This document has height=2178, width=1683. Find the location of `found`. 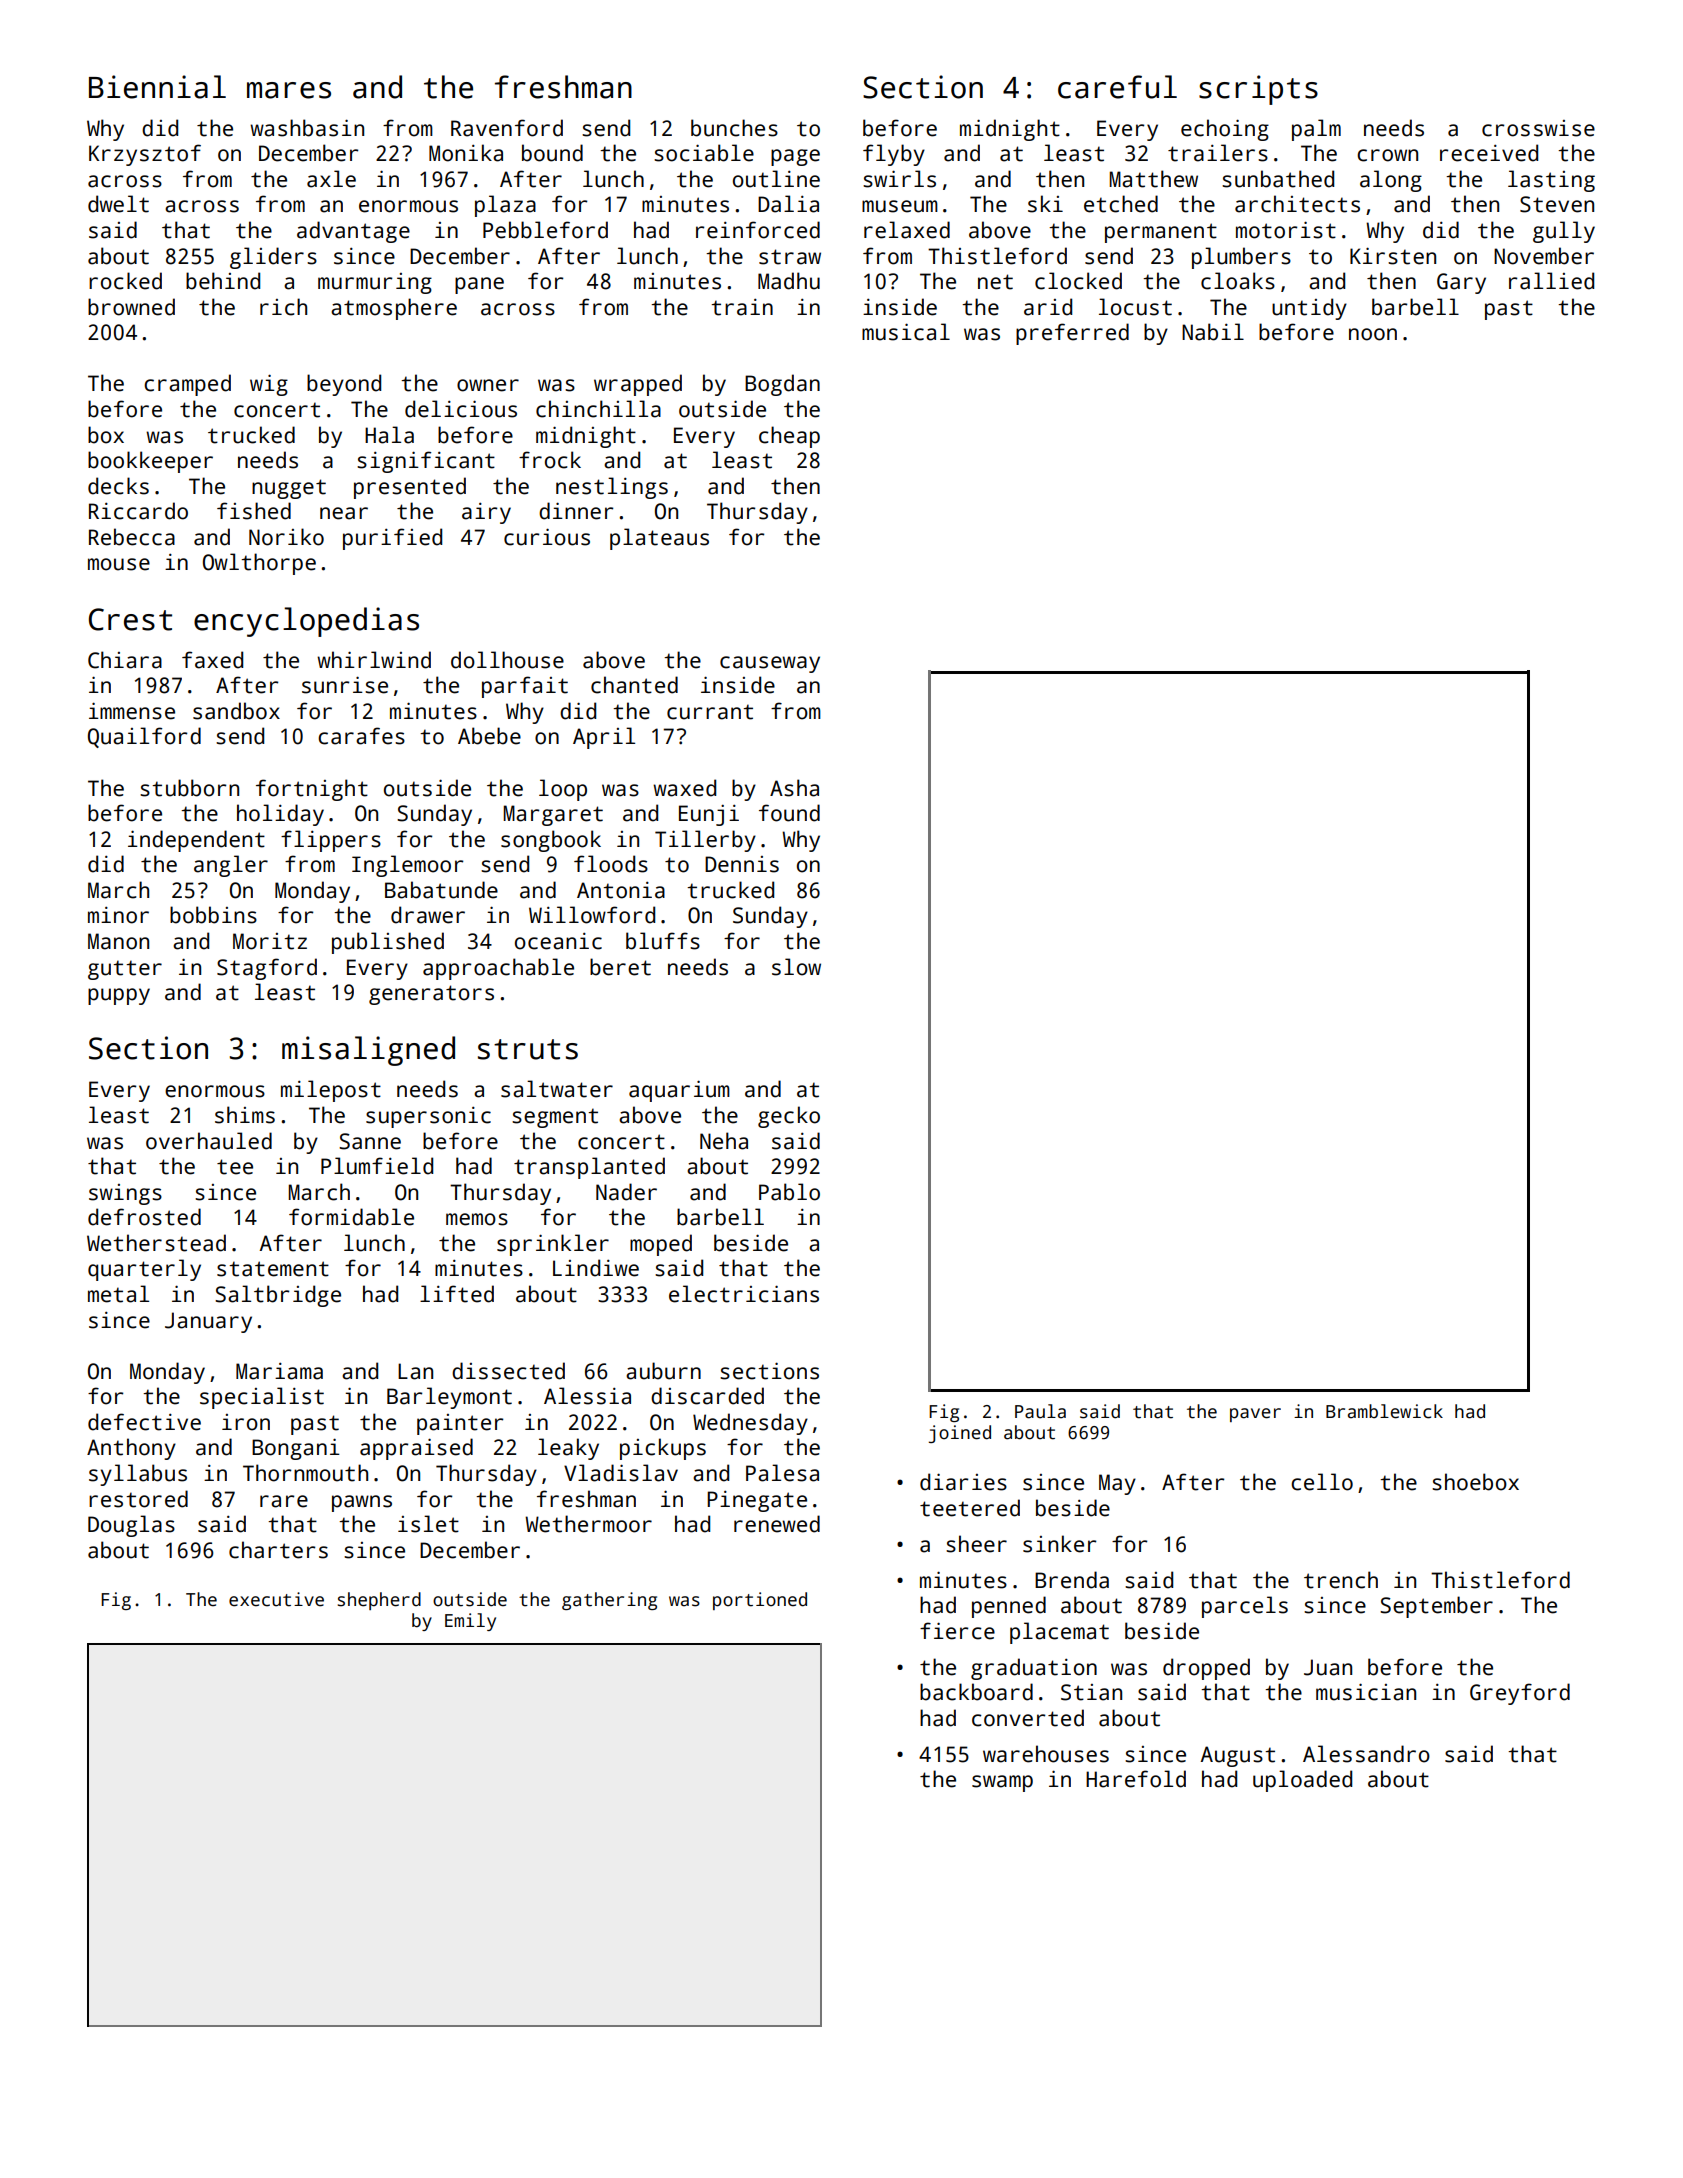

found is located at coordinates (789, 813).
